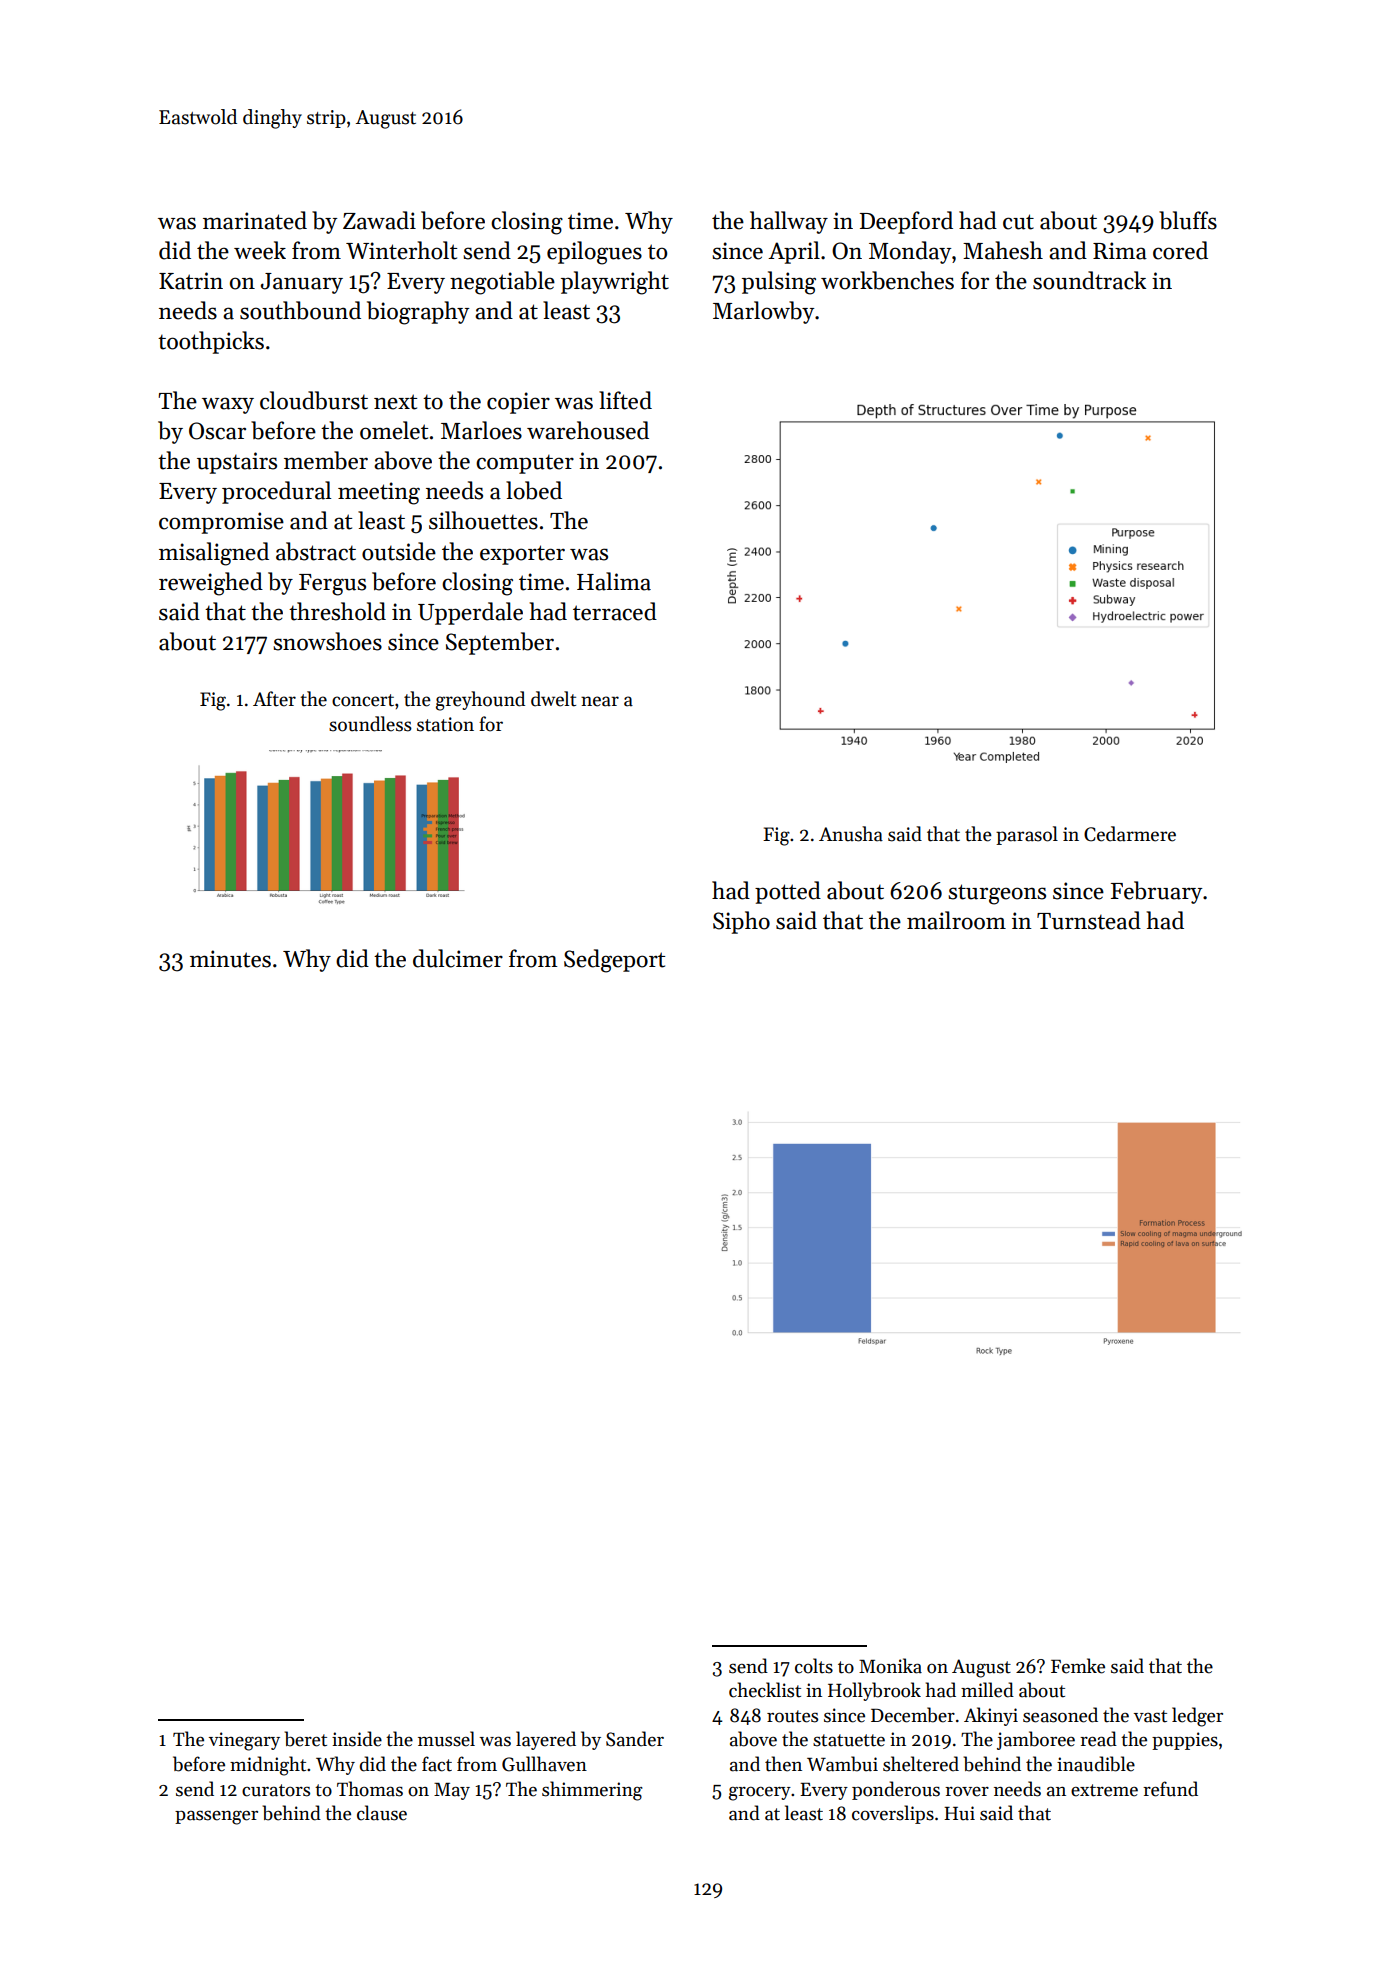 The image size is (1386, 1969). What do you see at coordinates (614, 961) in the screenshot?
I see `Sedgeport` at bounding box center [614, 961].
